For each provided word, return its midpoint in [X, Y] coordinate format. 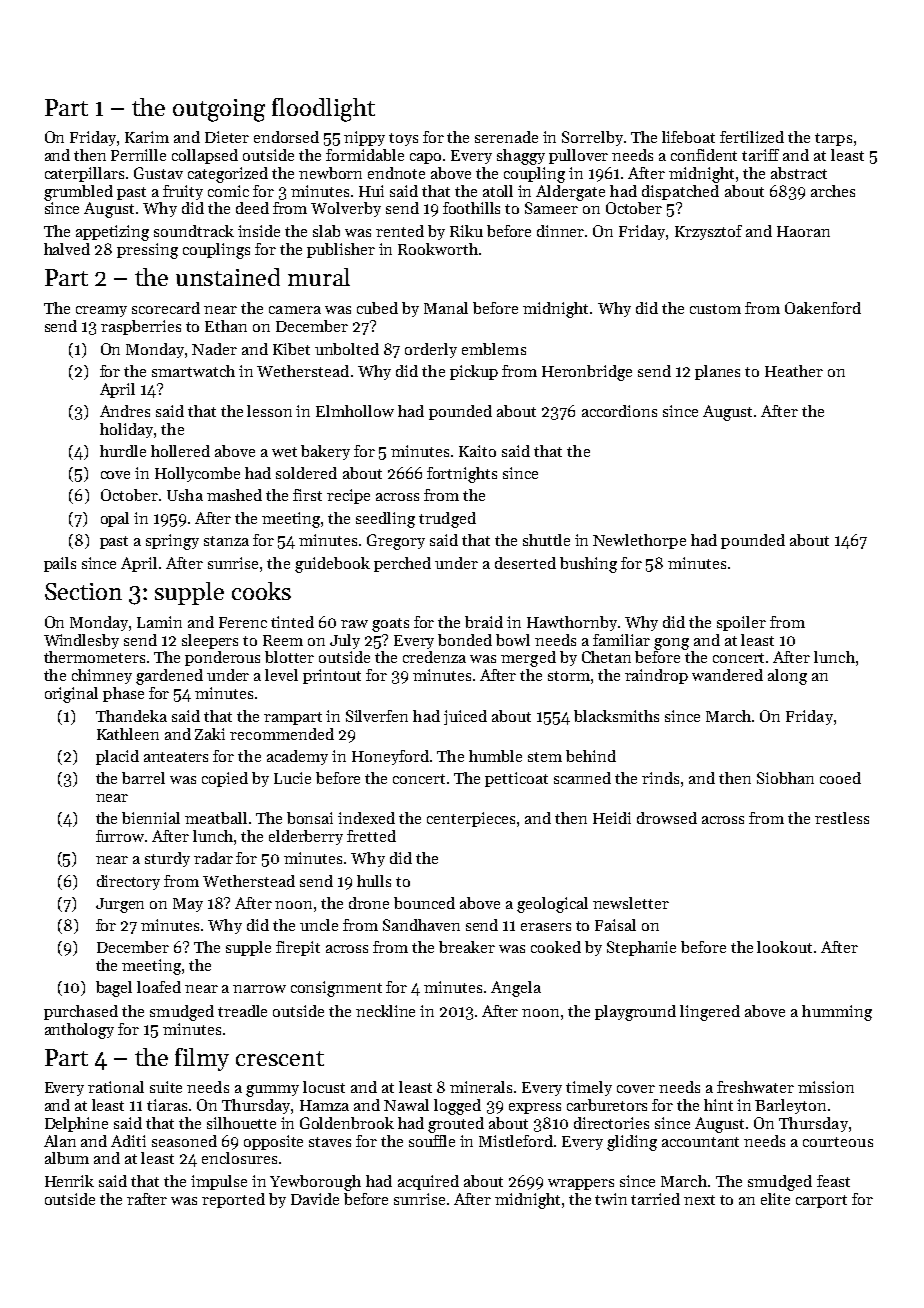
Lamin [159, 622]
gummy [272, 1091]
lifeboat [688, 137]
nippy [364, 138]
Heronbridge [587, 373]
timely [589, 1088]
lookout [784, 947]
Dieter [227, 137]
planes [717, 372]
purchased [81, 1012]
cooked [556, 947]
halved [67, 249]
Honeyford [390, 757]
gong [671, 644]
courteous [838, 1142]
